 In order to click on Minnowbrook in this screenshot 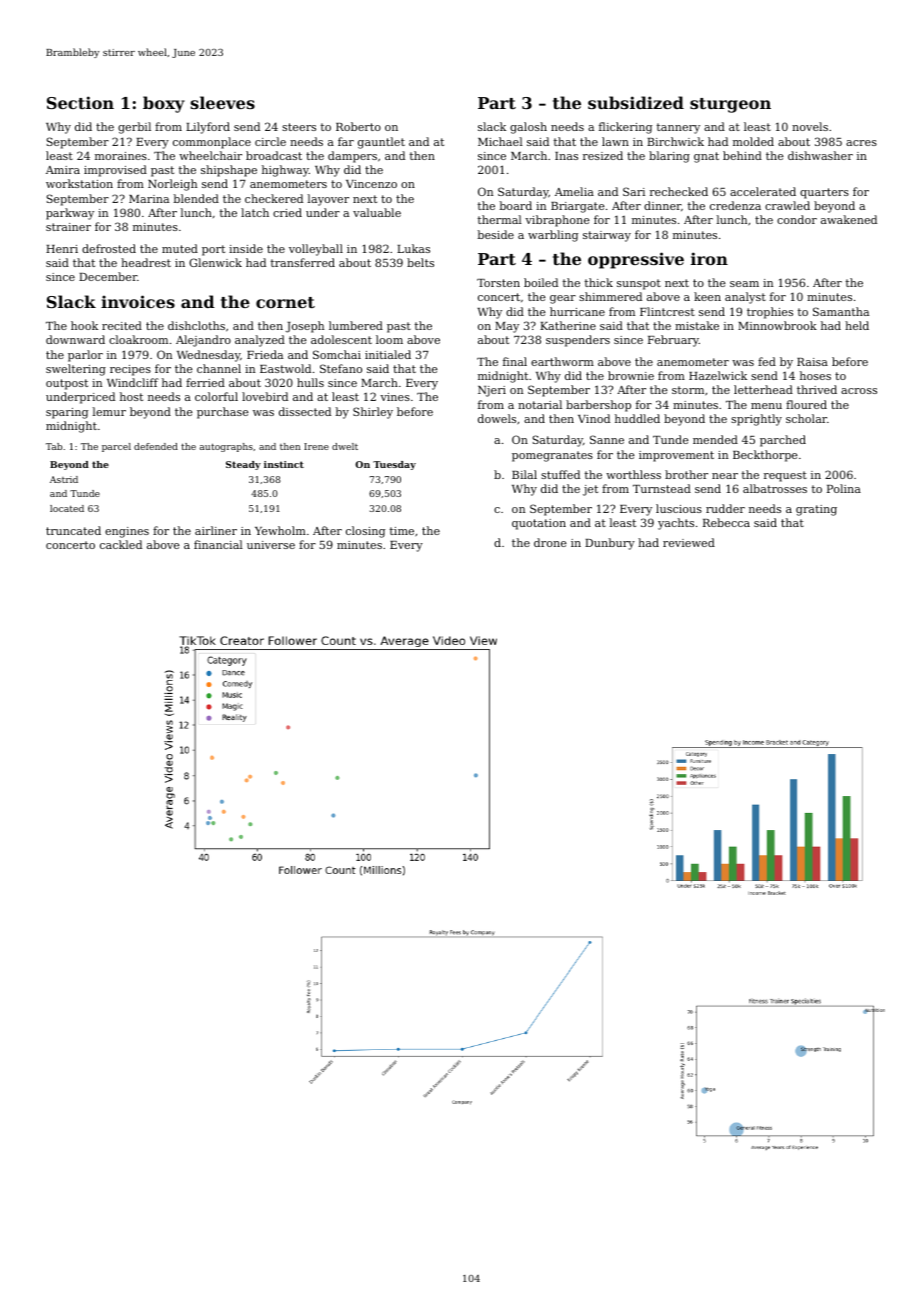, I will do `click(777, 325)`.
